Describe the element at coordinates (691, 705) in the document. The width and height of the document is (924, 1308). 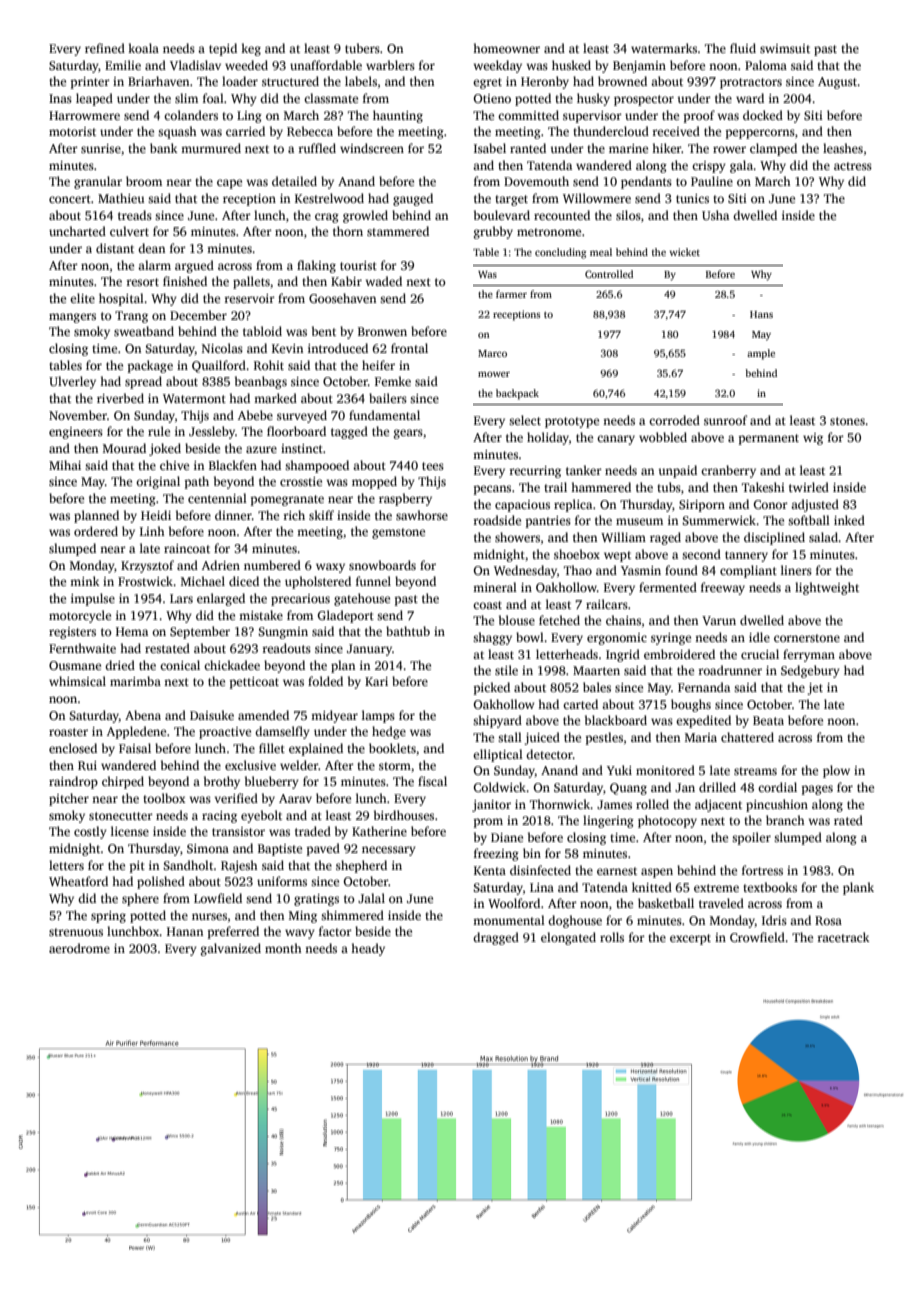
I see `boughs` at that location.
